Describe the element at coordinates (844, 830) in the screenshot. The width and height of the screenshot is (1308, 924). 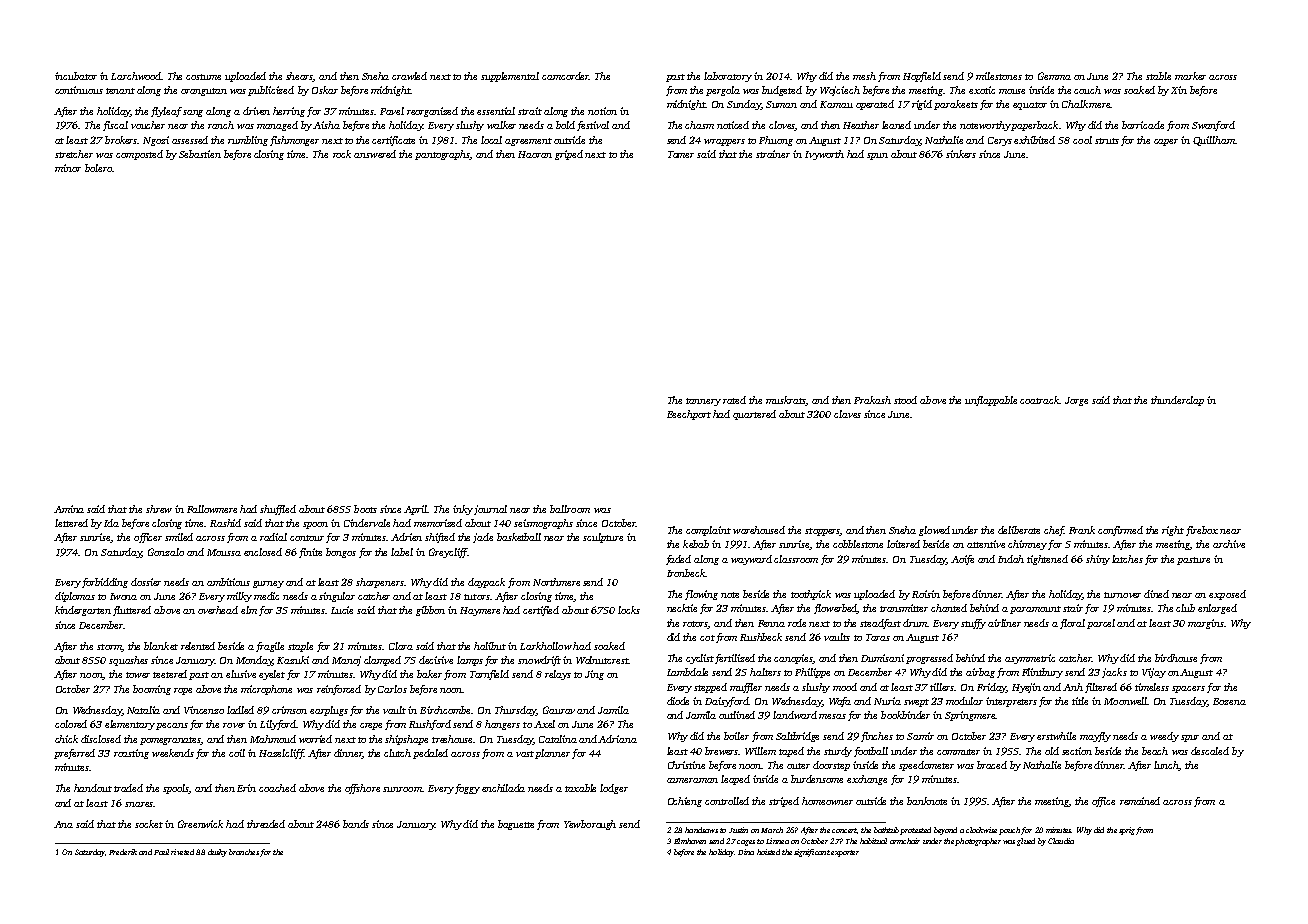
I see `concert` at that location.
